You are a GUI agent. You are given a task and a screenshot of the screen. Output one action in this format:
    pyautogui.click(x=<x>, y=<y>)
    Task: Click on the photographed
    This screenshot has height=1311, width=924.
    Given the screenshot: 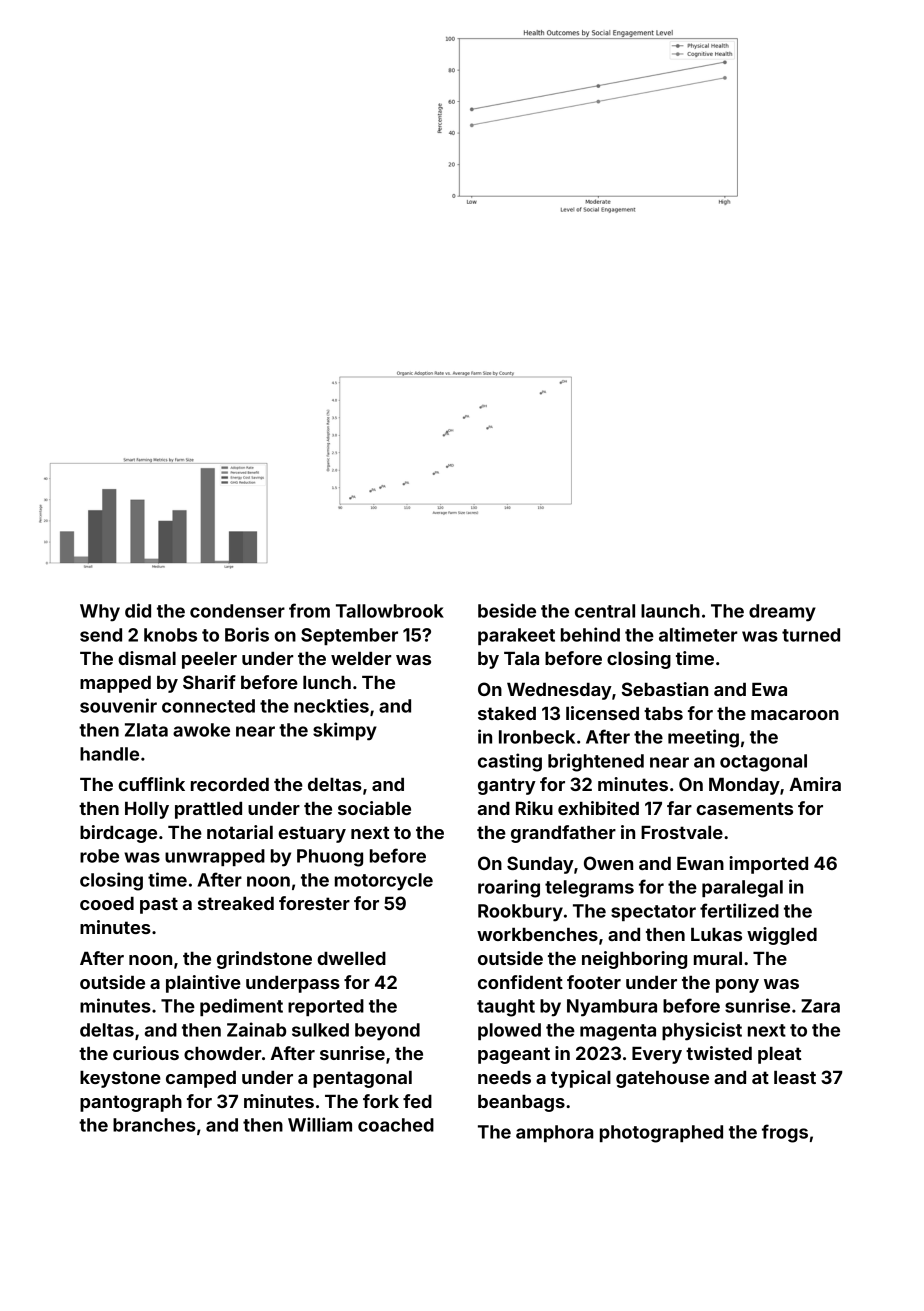 What is the action you would take?
    pyautogui.click(x=661, y=1134)
